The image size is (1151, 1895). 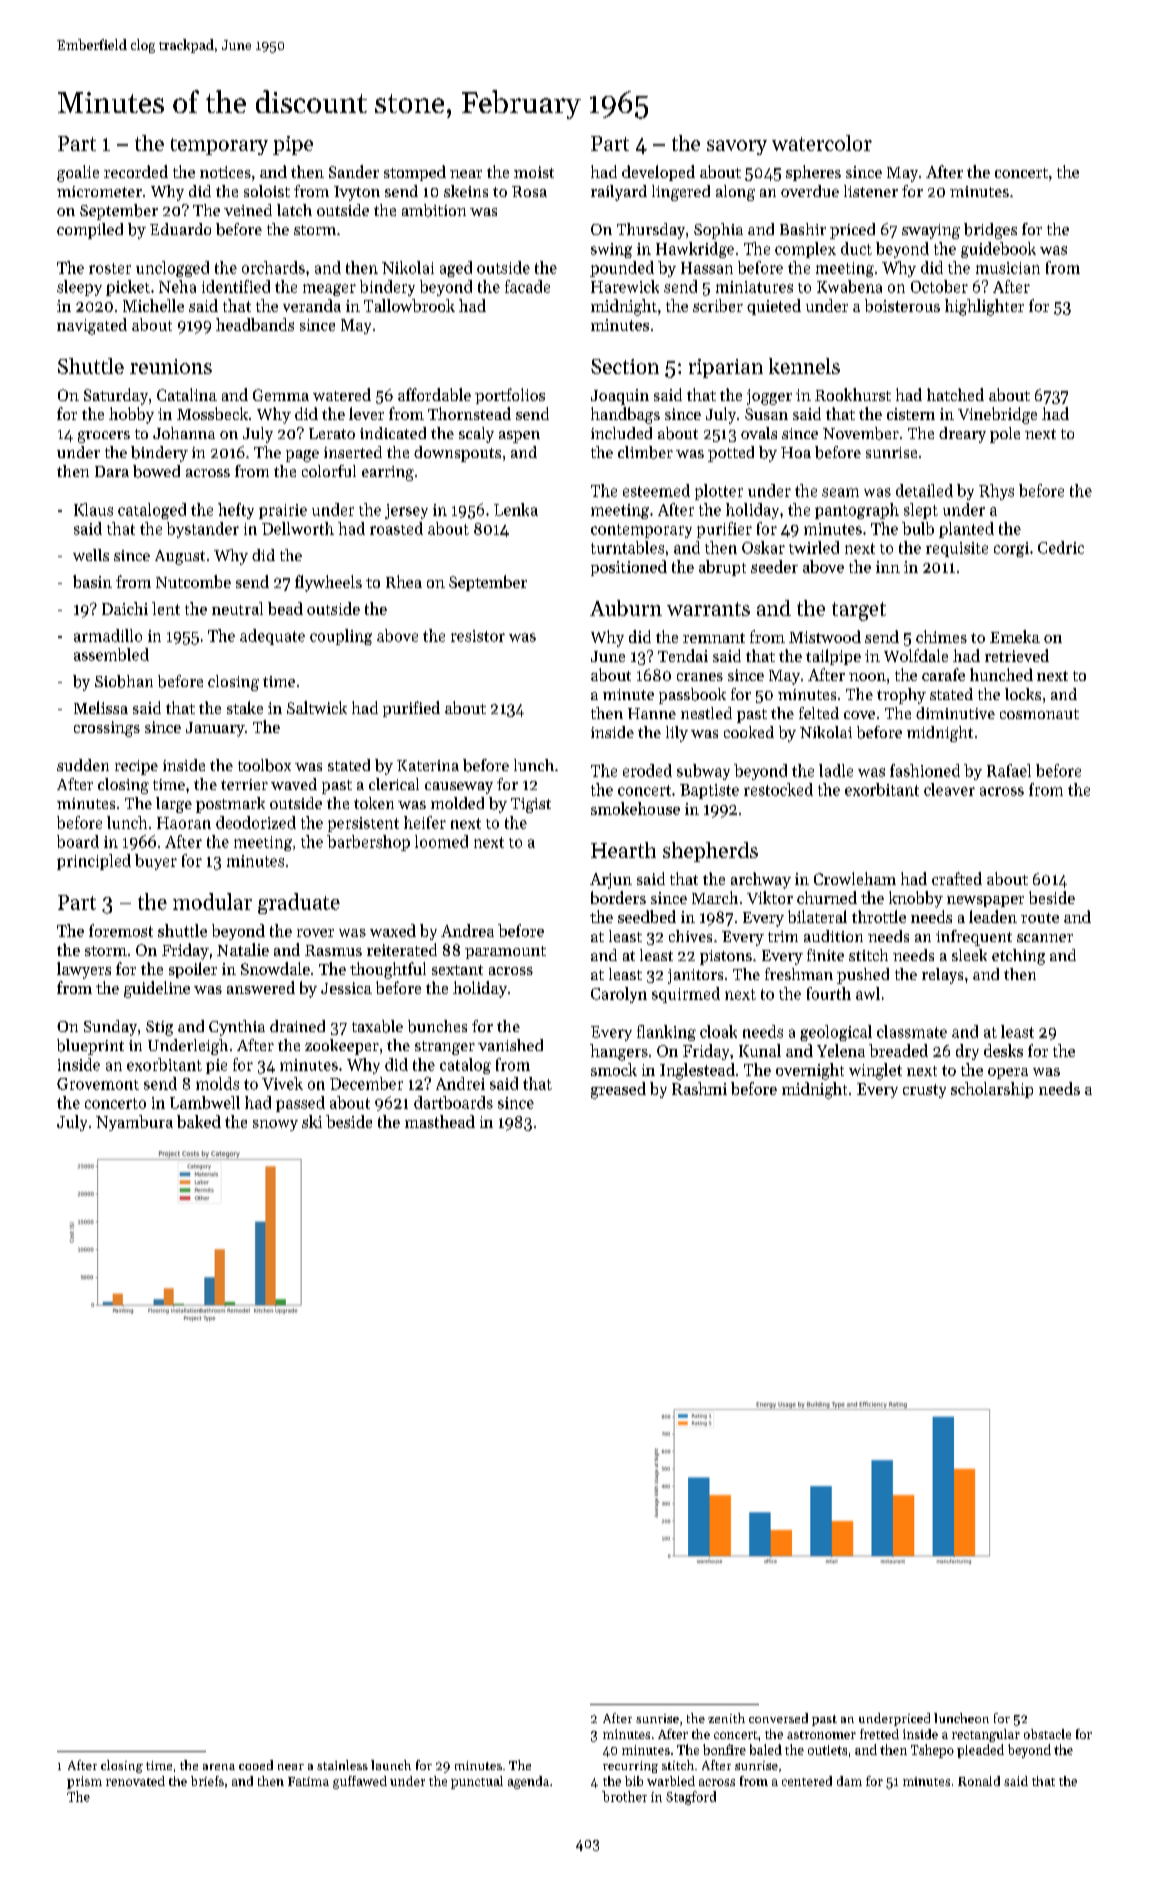 What do you see at coordinates (1047, 1734) in the document?
I see `obstacle` at bounding box center [1047, 1734].
